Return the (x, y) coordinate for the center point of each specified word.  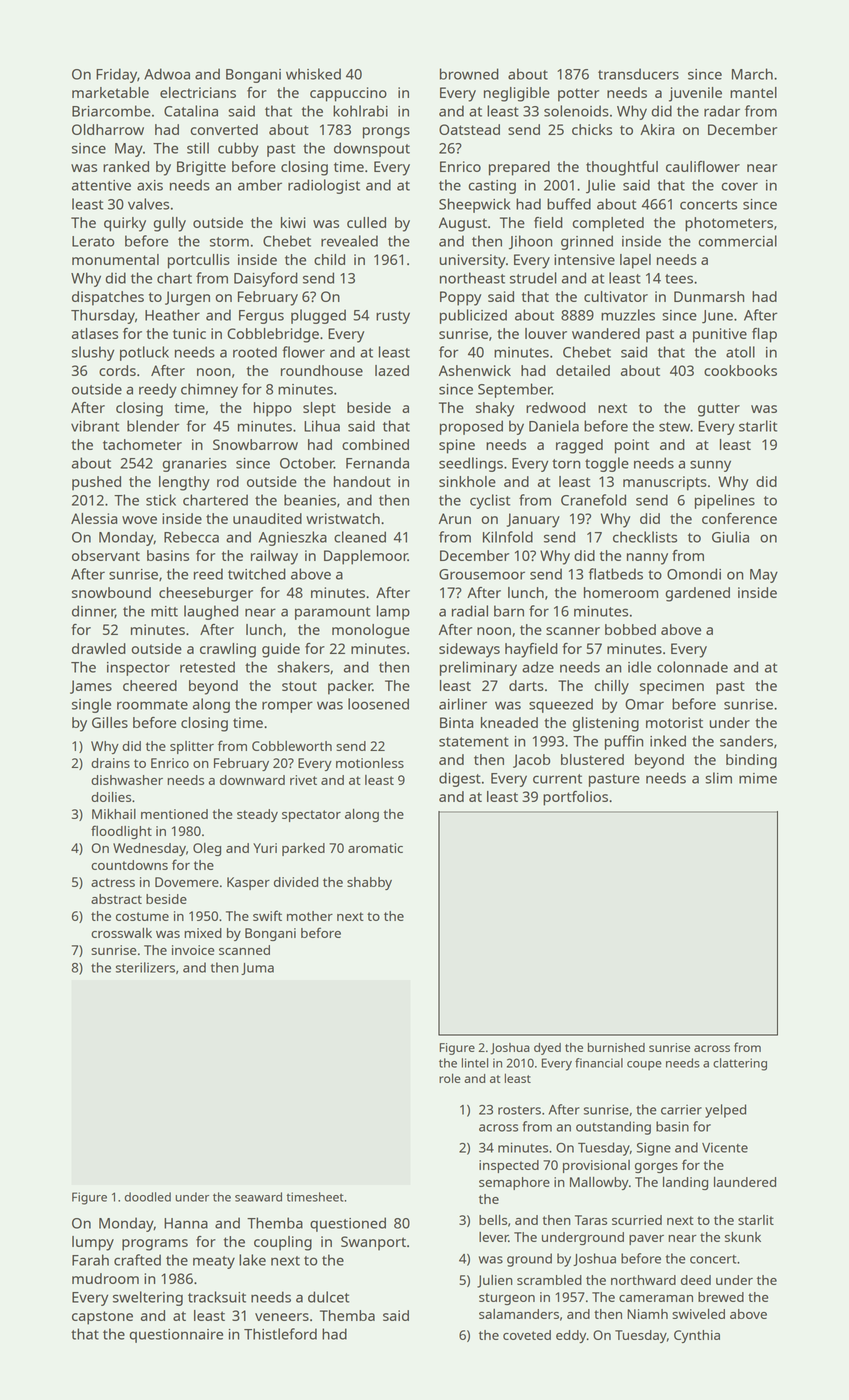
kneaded (509, 722)
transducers (638, 74)
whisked (313, 74)
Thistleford (280, 1334)
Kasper (248, 883)
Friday (116, 75)
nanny (647, 559)
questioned (348, 1224)
